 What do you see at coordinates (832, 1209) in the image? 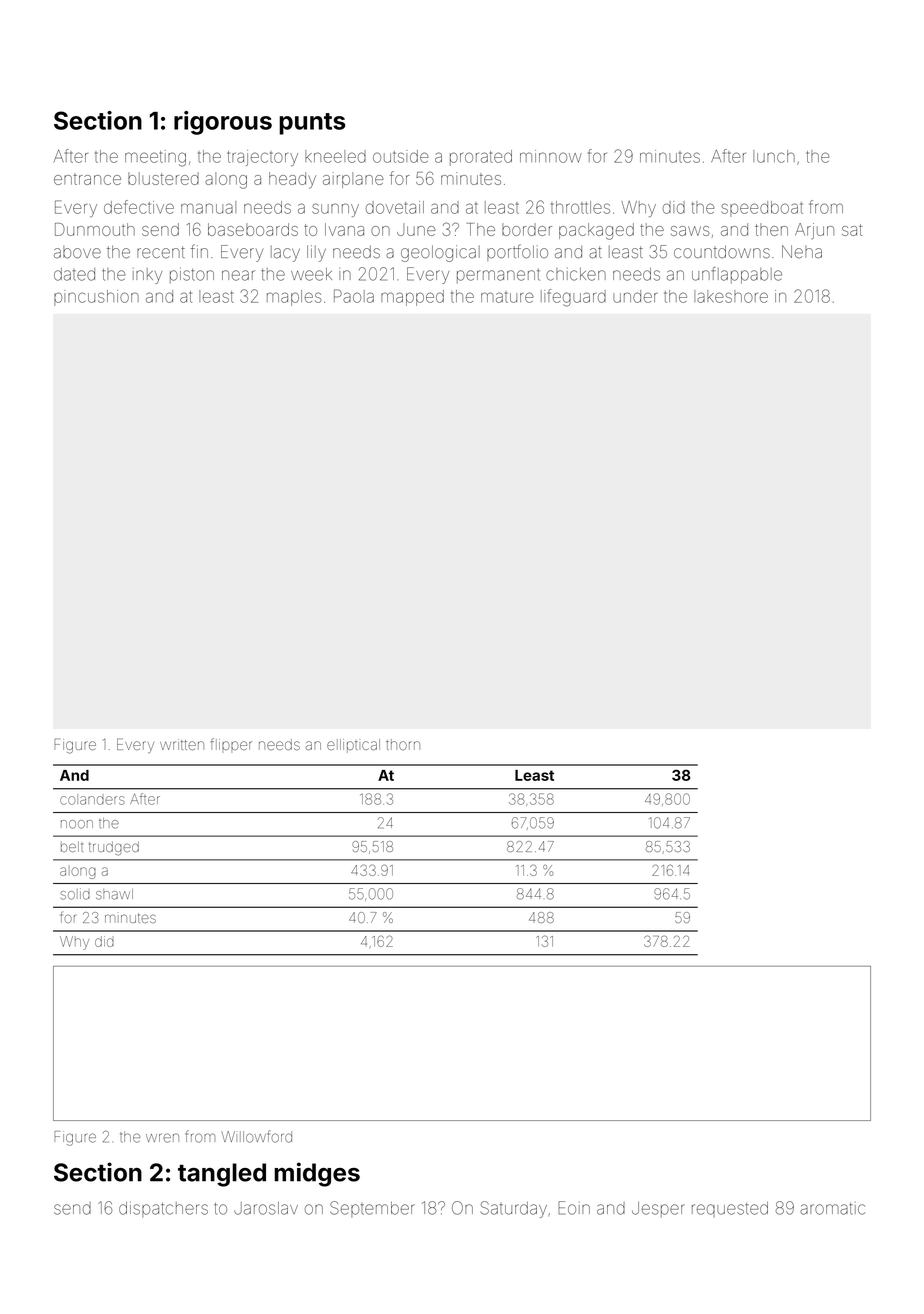
I see `aromatic` at bounding box center [832, 1209].
